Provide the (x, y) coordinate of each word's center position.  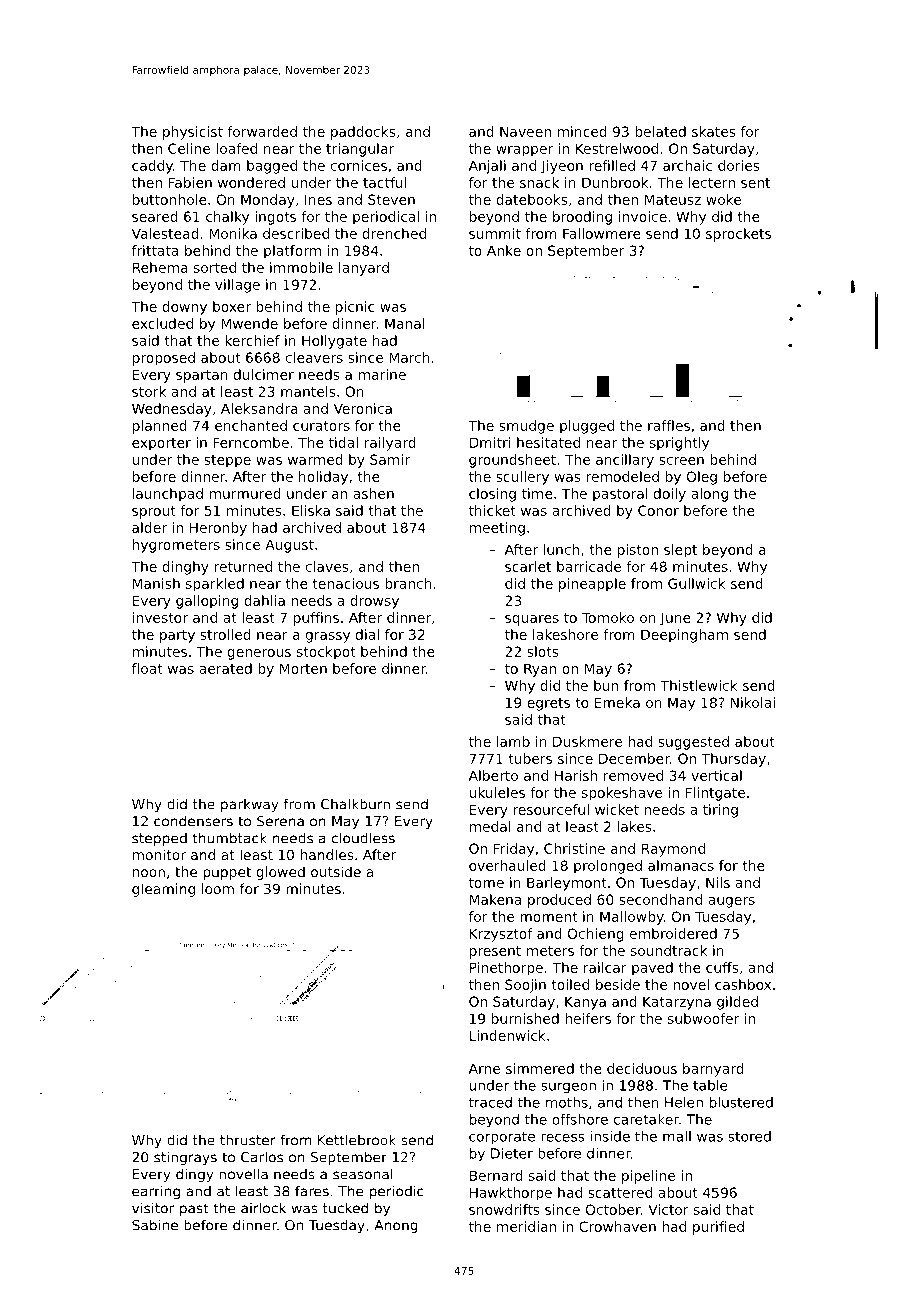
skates (714, 131)
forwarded (262, 131)
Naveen (525, 131)
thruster (248, 1140)
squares (532, 620)
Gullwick (697, 583)
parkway (249, 805)
